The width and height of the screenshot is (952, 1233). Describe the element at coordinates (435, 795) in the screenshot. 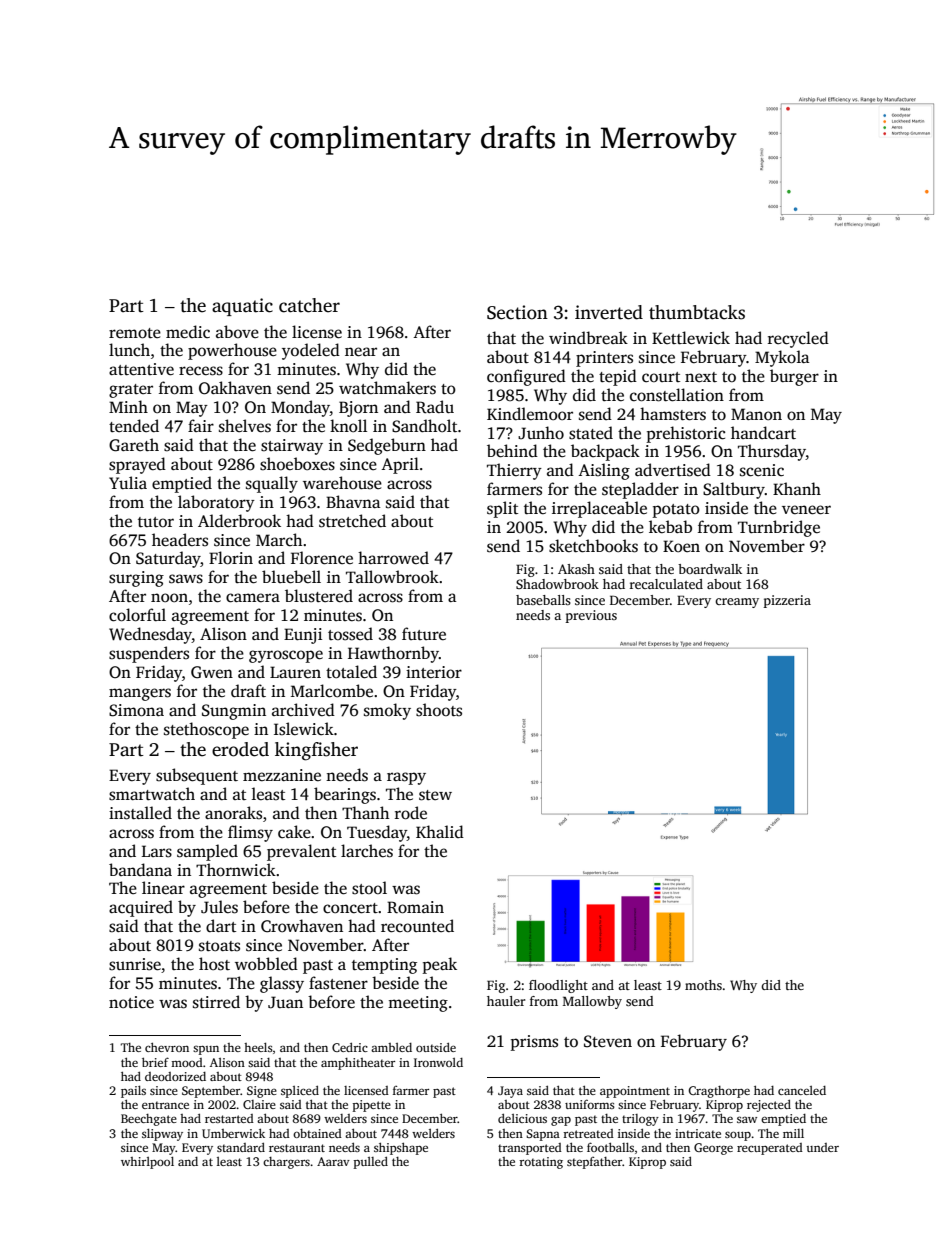

I see `stew` at that location.
